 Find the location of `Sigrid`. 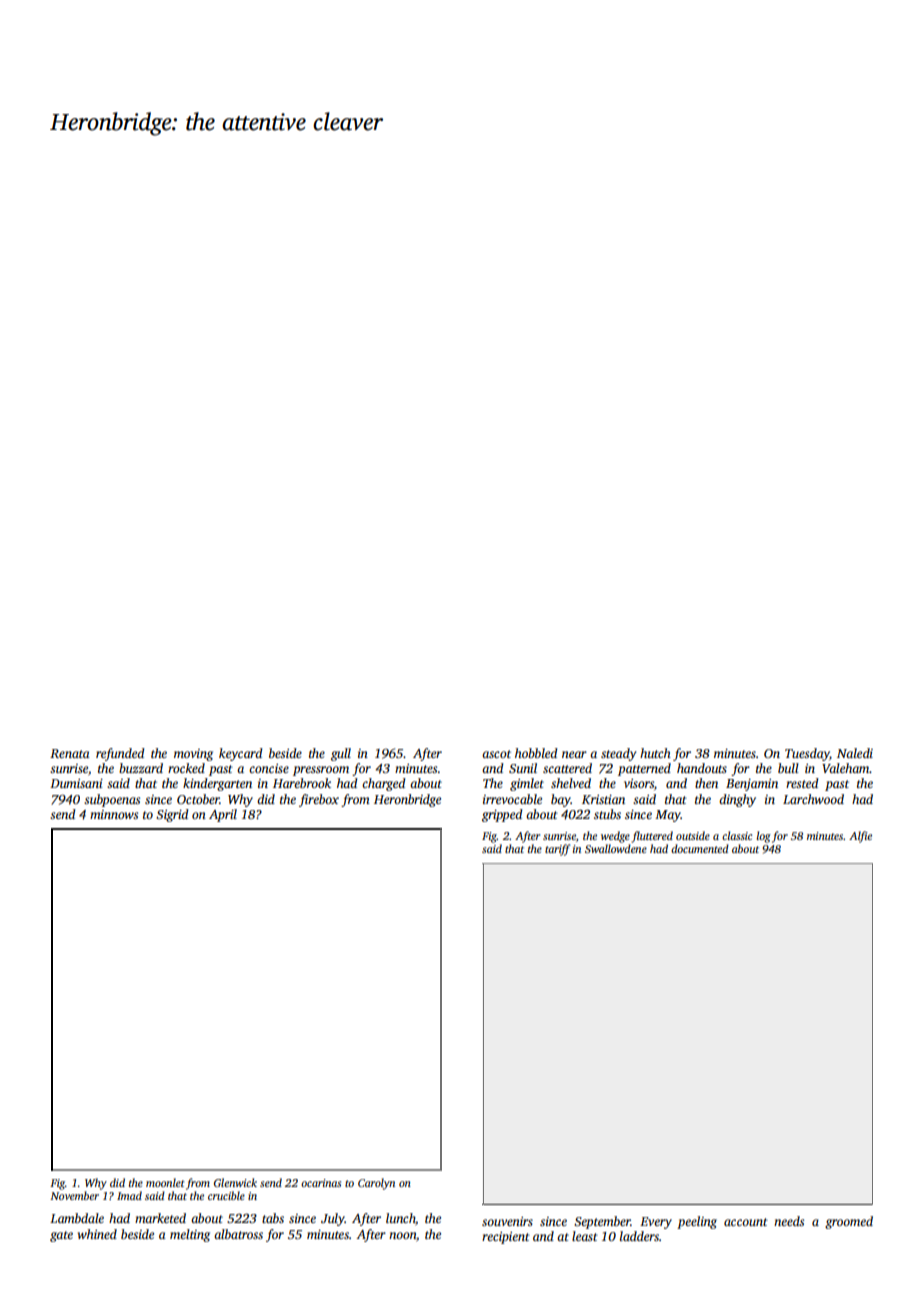

Sigrid is located at coordinates (172, 815).
